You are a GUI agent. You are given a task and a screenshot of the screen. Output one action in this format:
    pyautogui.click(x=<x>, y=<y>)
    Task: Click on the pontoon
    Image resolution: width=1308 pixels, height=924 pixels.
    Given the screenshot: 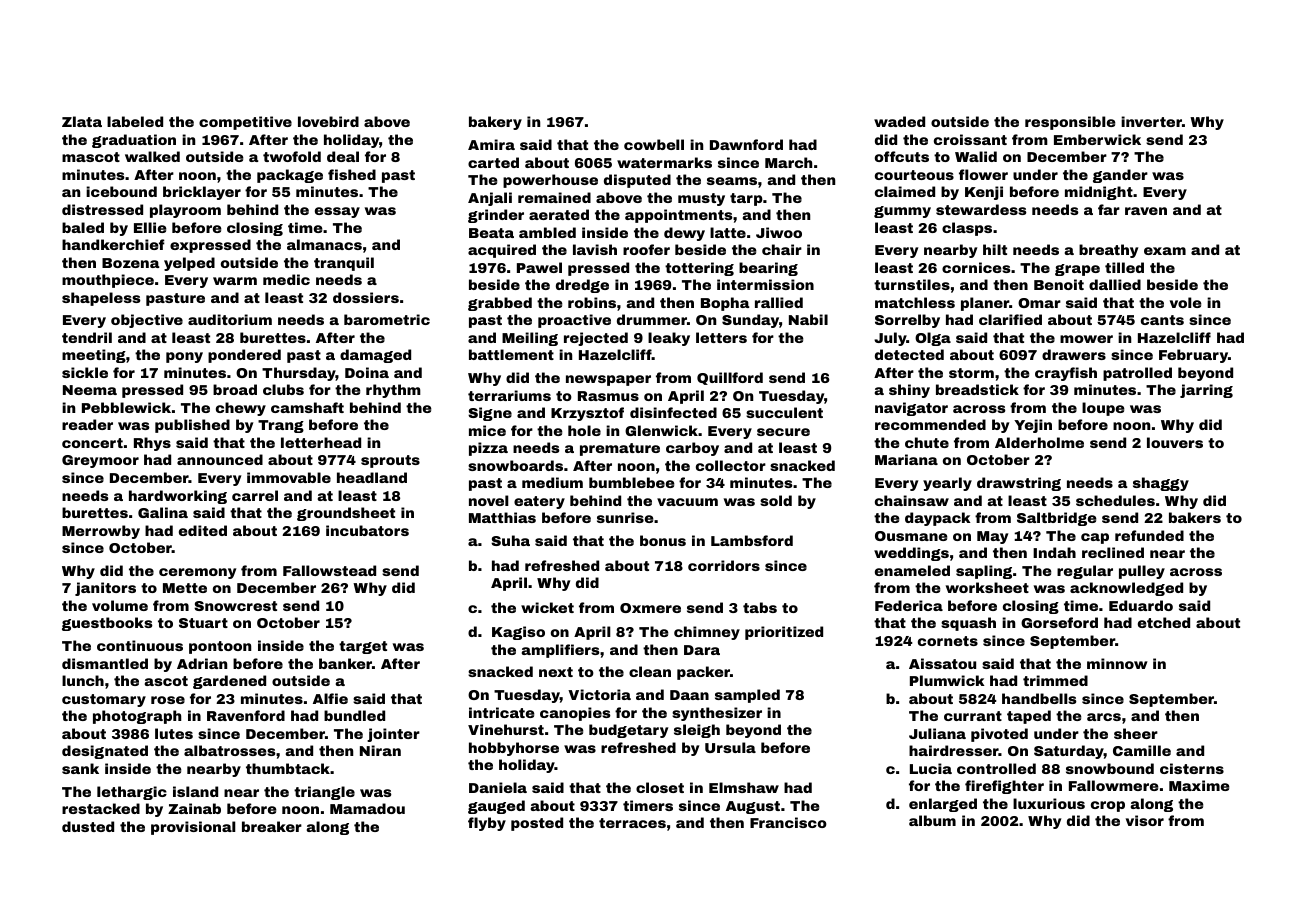 What is the action you would take?
    pyautogui.click(x=220, y=647)
